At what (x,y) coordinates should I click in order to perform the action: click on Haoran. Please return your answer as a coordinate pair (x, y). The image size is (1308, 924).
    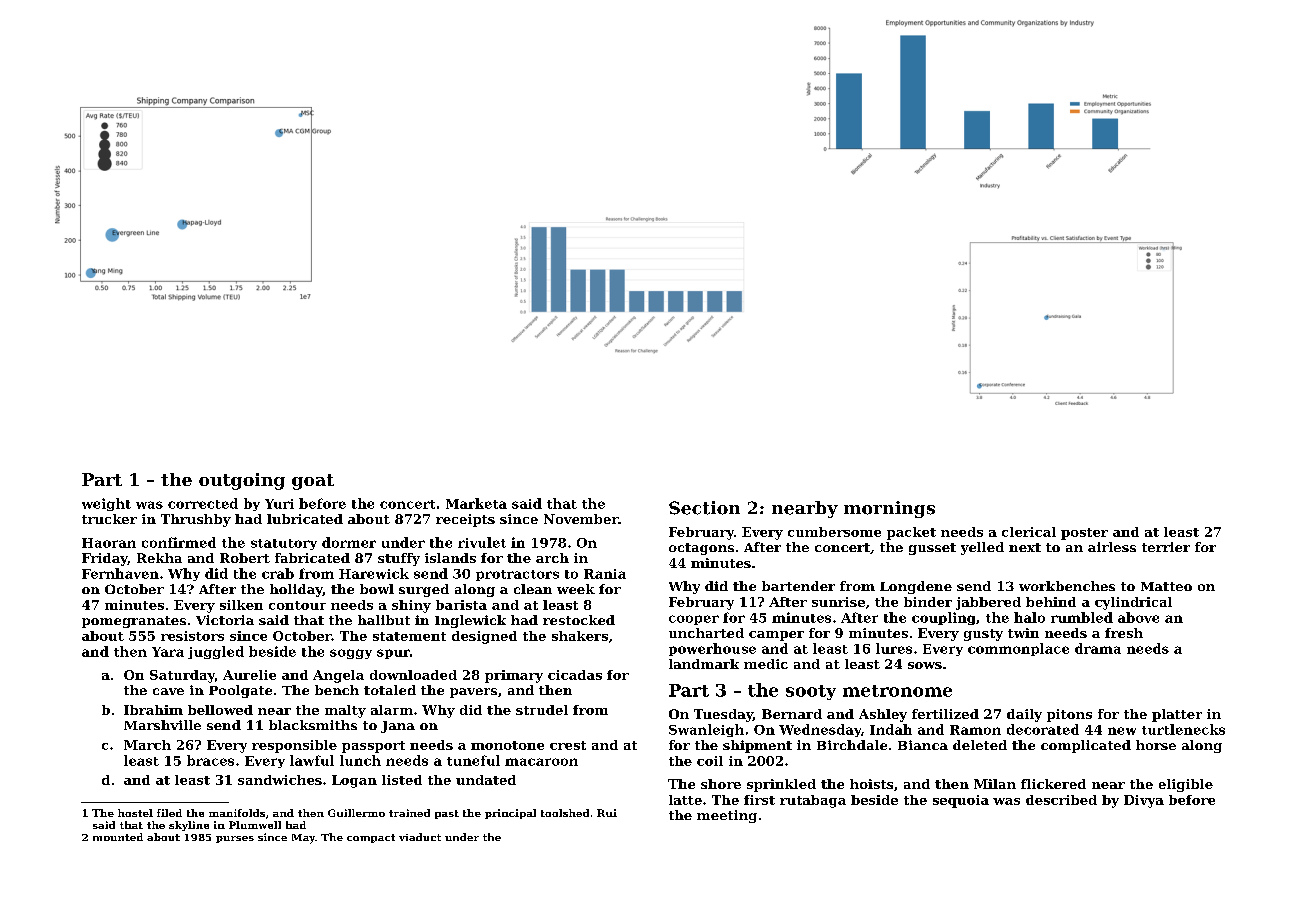
    Looking at the image, I should click on (109, 543).
